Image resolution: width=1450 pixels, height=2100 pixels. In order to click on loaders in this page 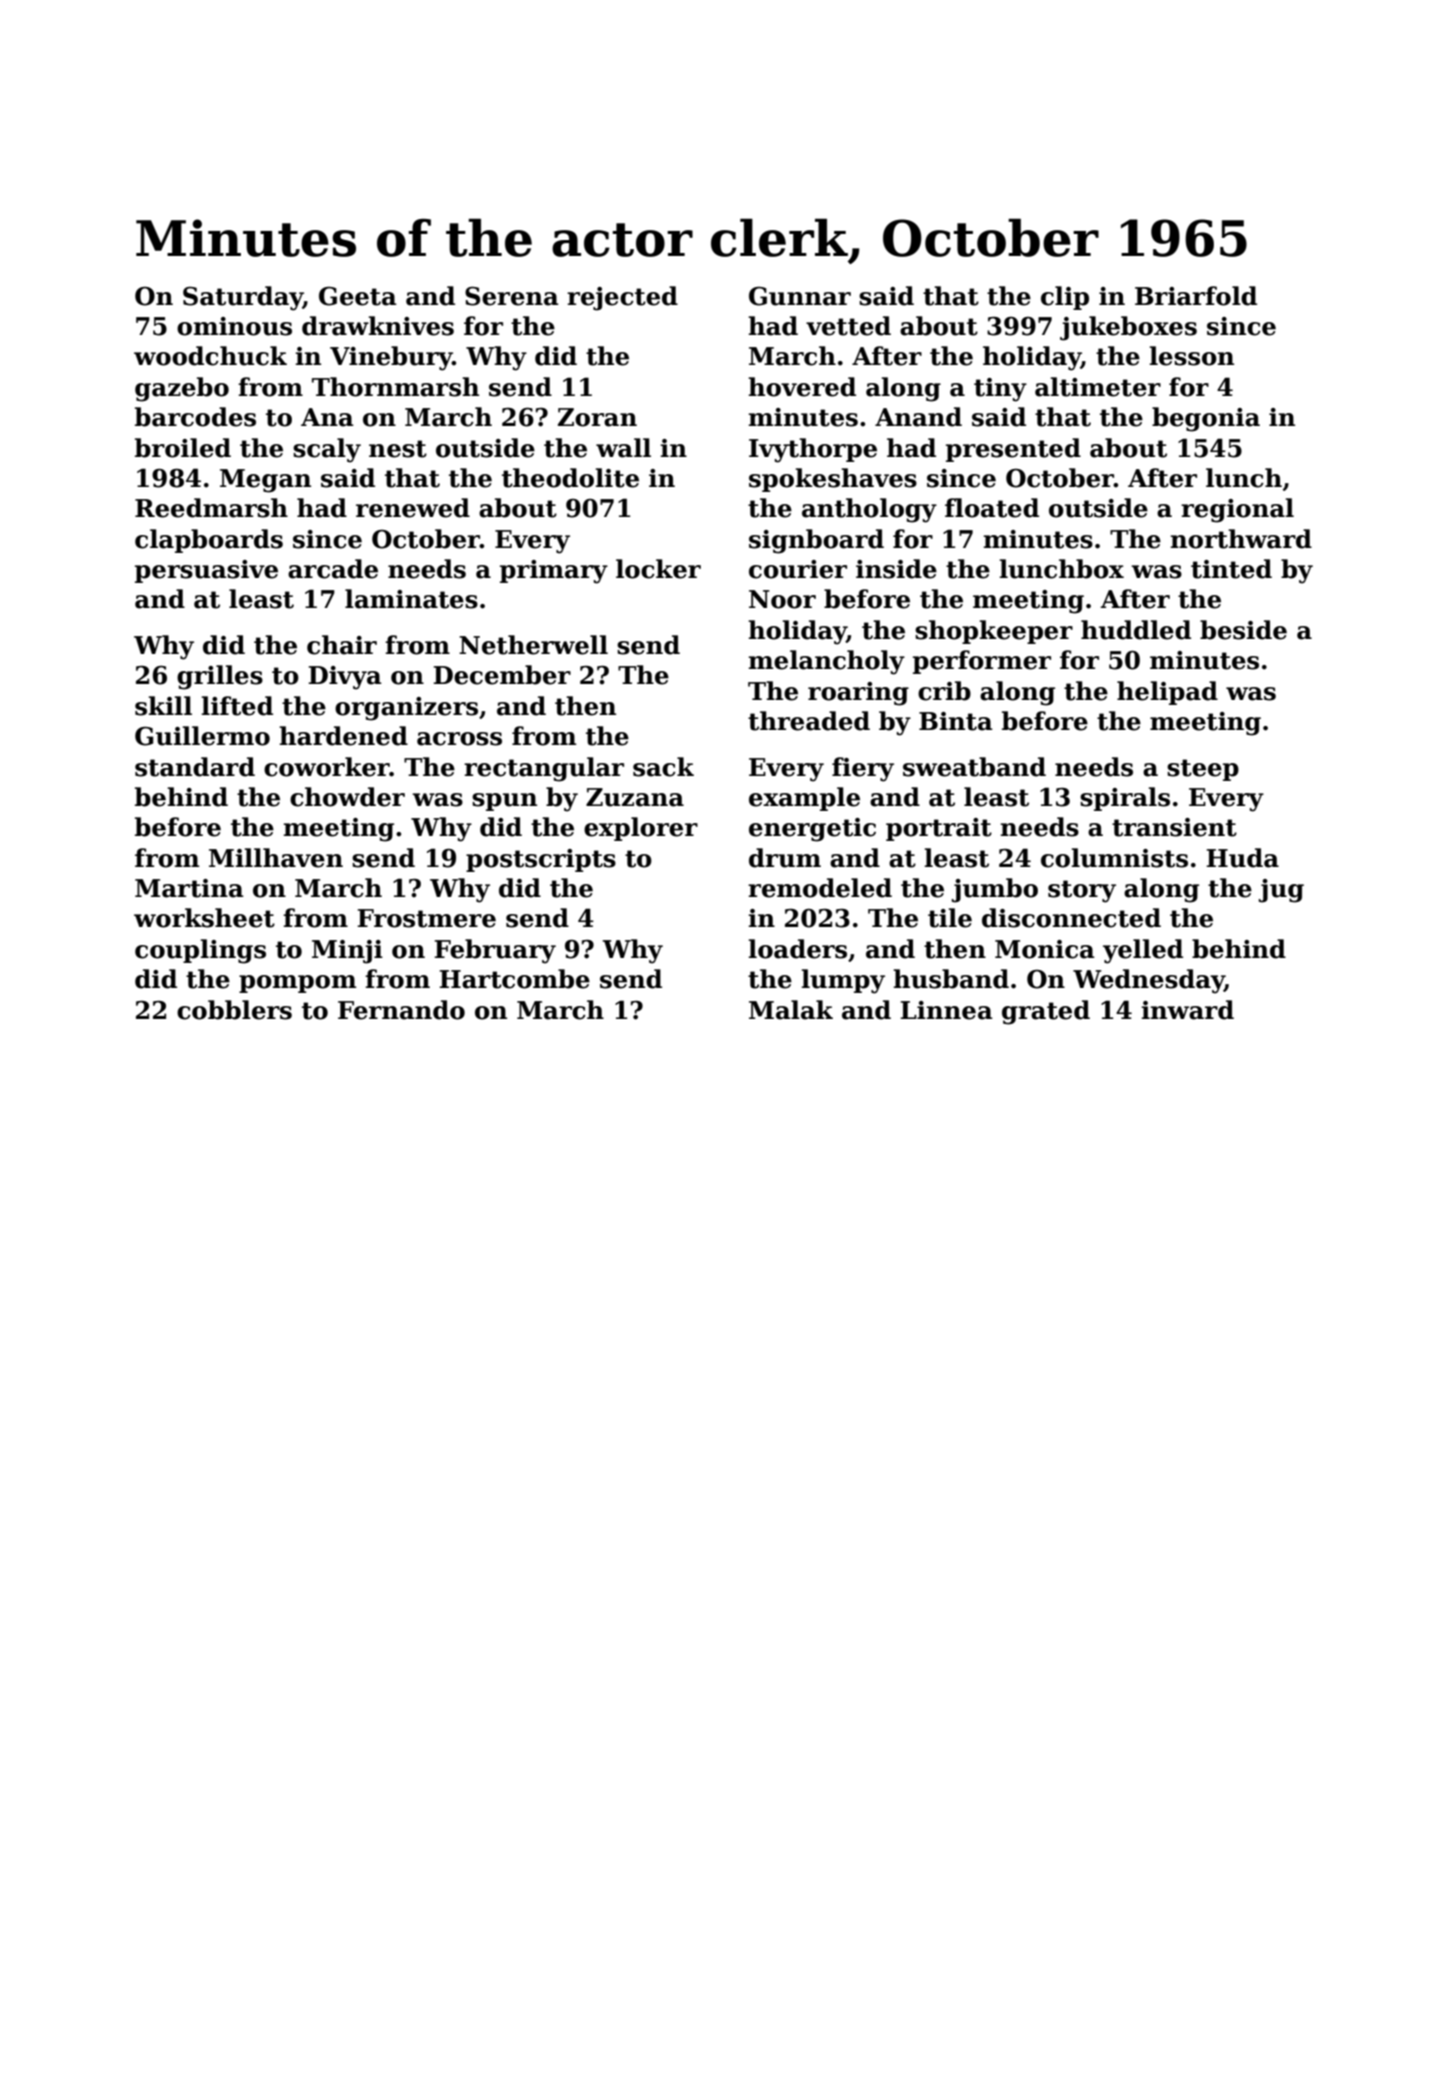, I will do `click(797, 949)`.
